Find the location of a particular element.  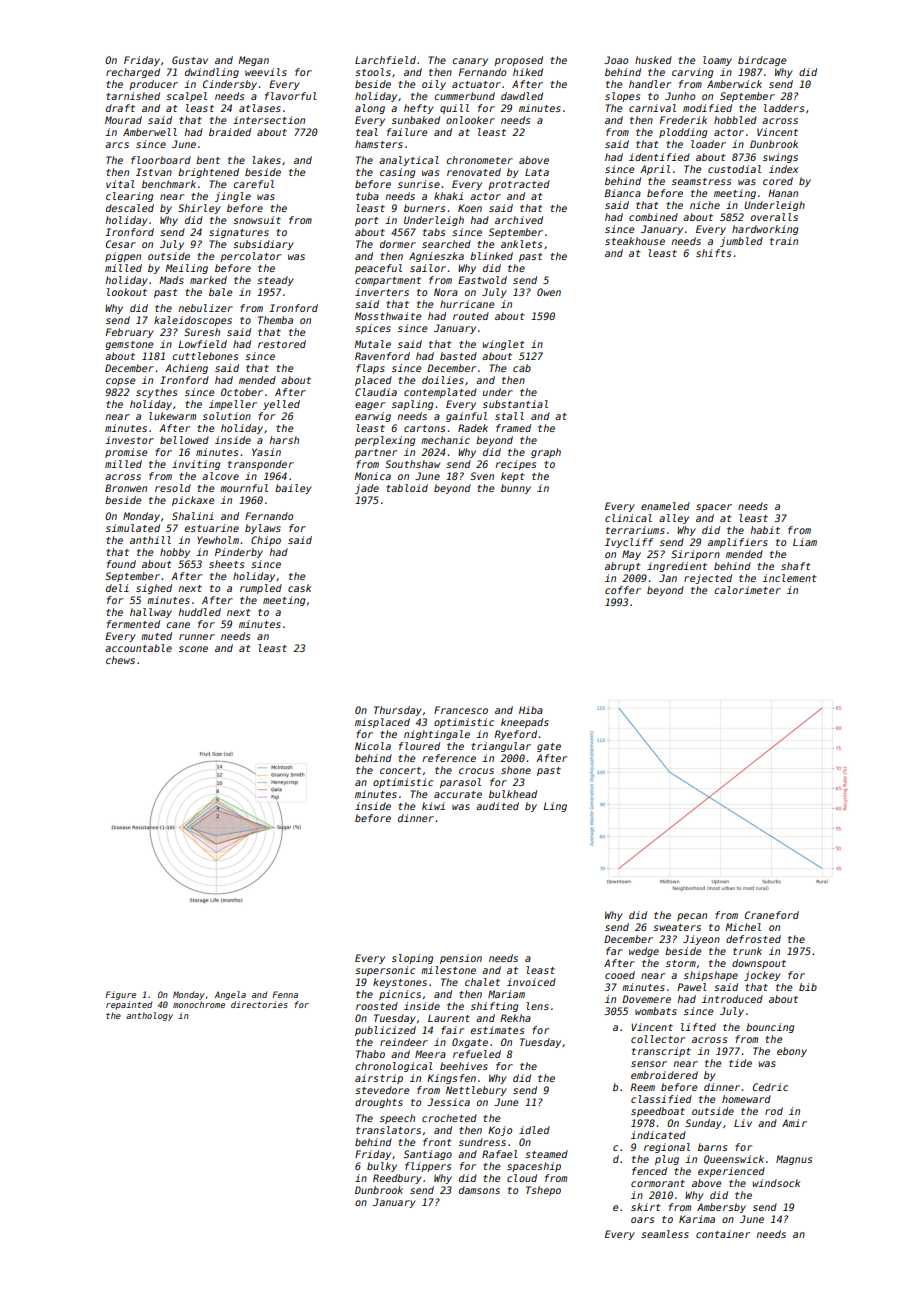

solution is located at coordinates (227, 416).
